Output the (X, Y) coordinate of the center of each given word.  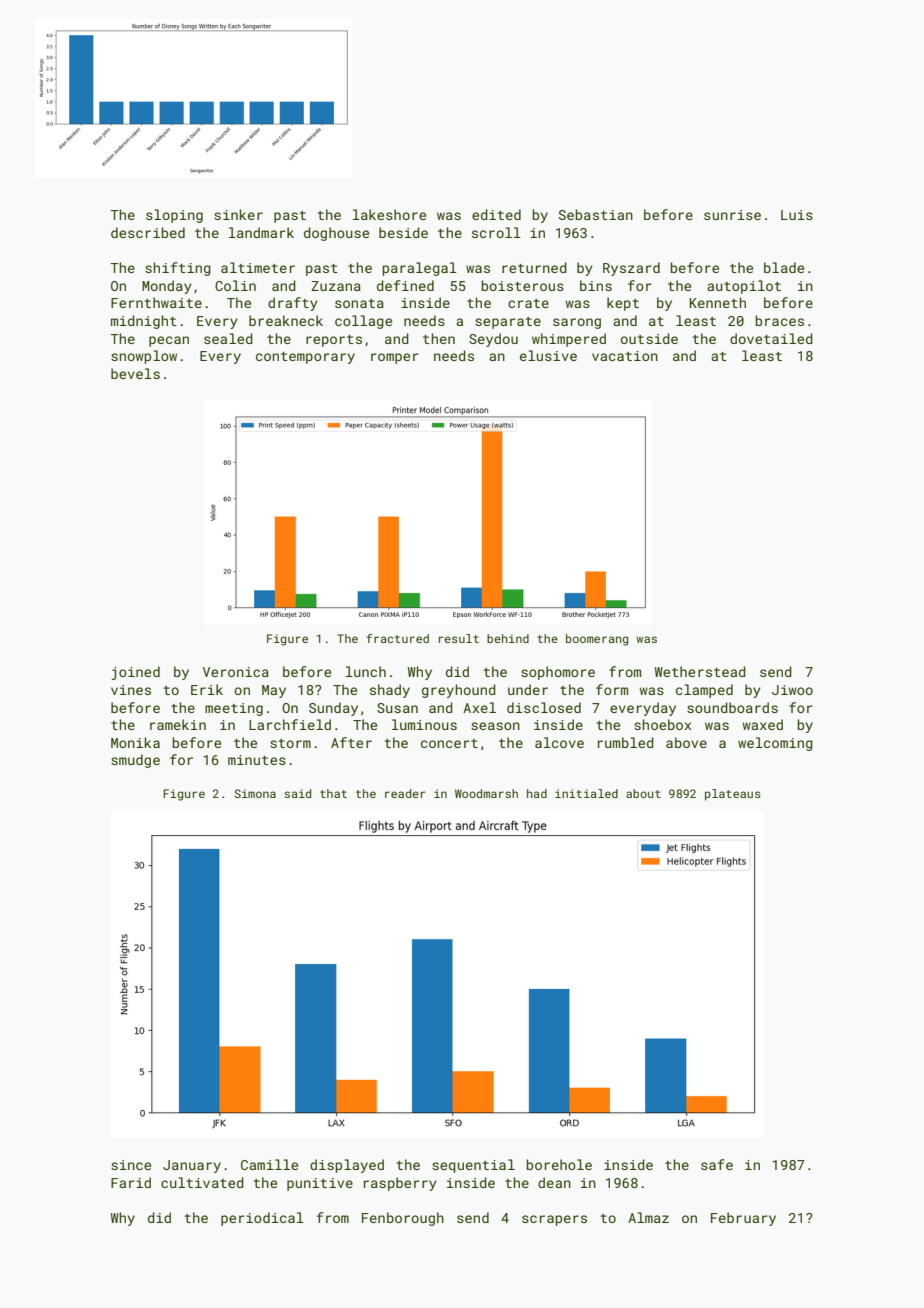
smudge (135, 761)
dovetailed (771, 338)
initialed (586, 793)
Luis (797, 215)
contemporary (305, 358)
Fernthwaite (156, 302)
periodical (262, 1219)
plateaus (733, 795)
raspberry (400, 1184)
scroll (496, 232)
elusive (548, 355)
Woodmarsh (486, 793)
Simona (255, 793)
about (643, 793)
